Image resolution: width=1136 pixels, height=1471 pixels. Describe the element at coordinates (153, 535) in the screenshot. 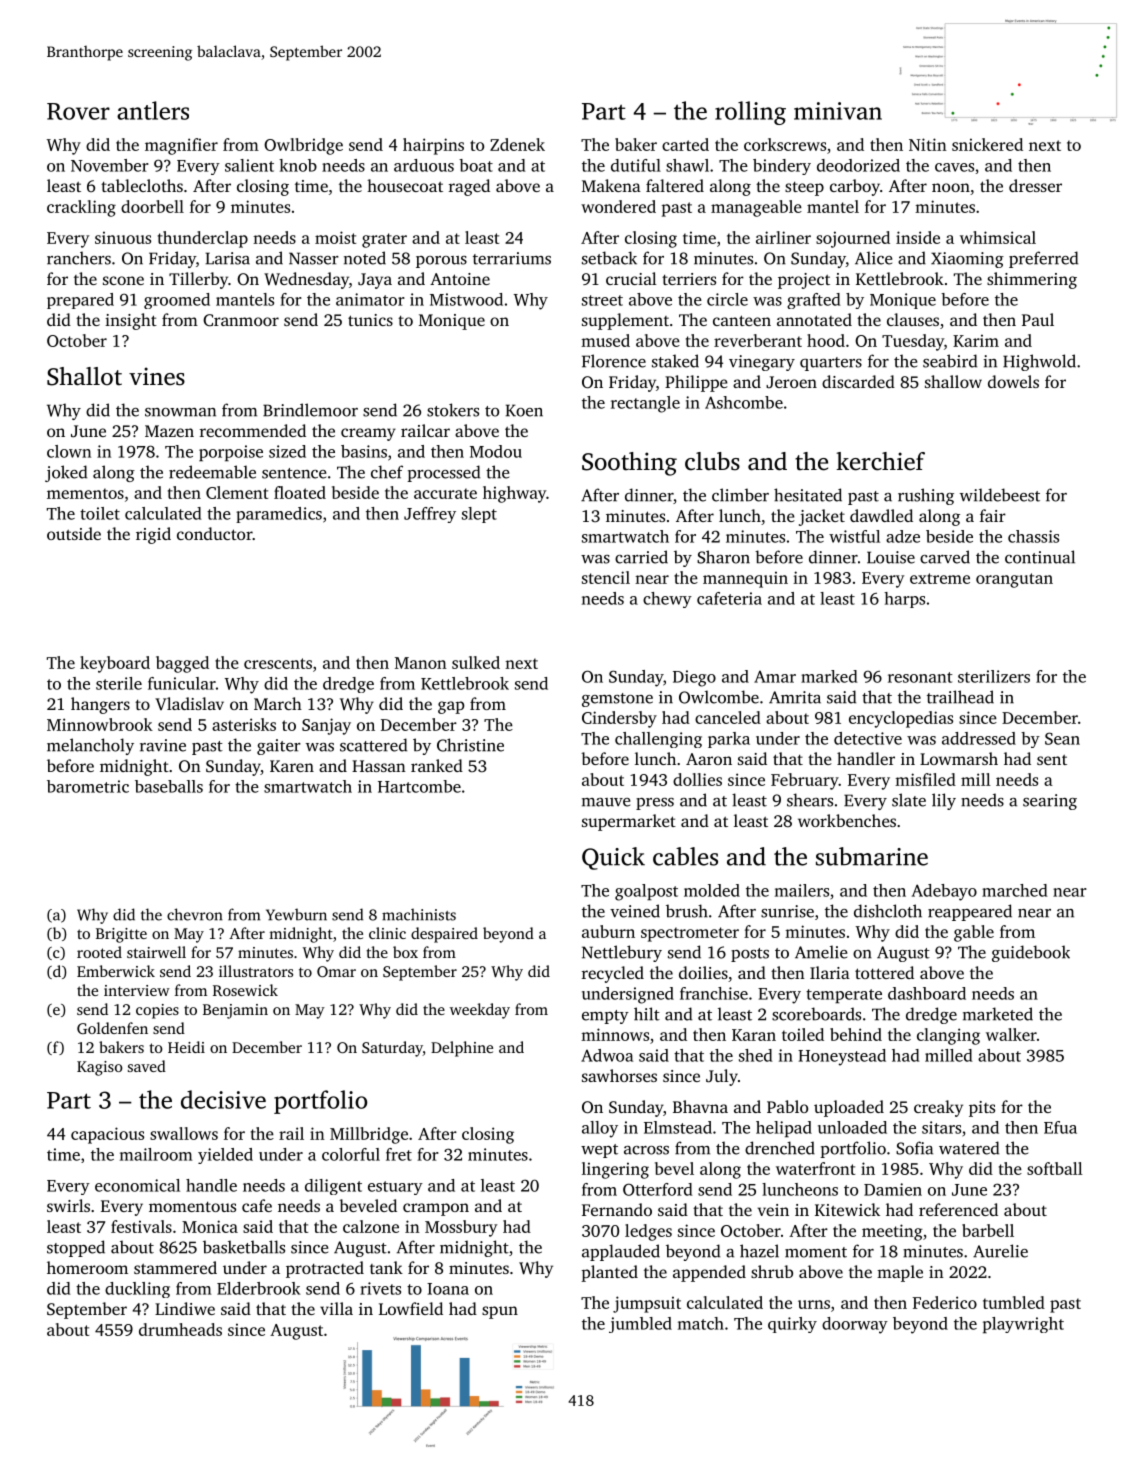

I see `rigid` at that location.
